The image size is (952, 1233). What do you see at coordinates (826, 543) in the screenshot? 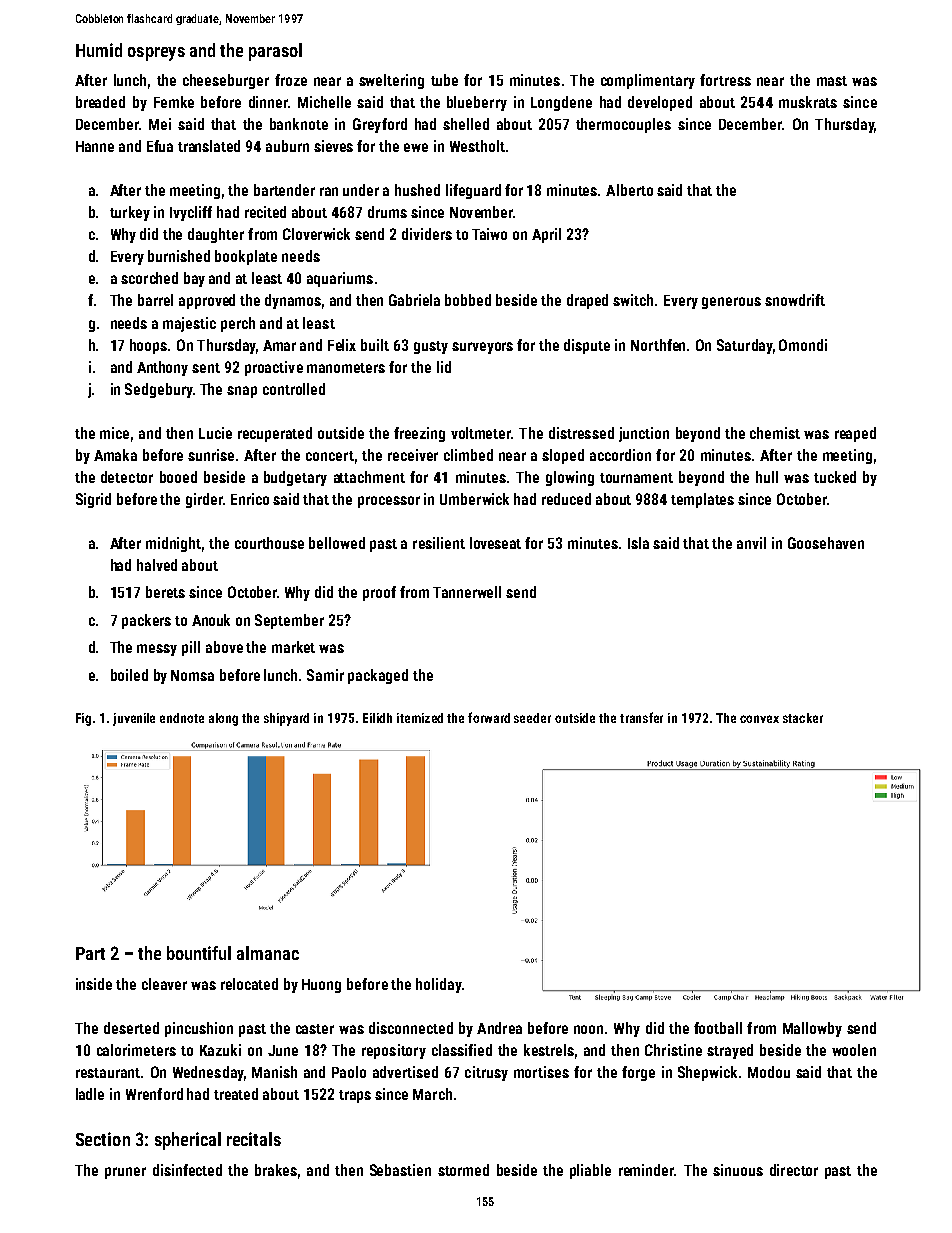
I see `Goosehaven` at bounding box center [826, 543].
